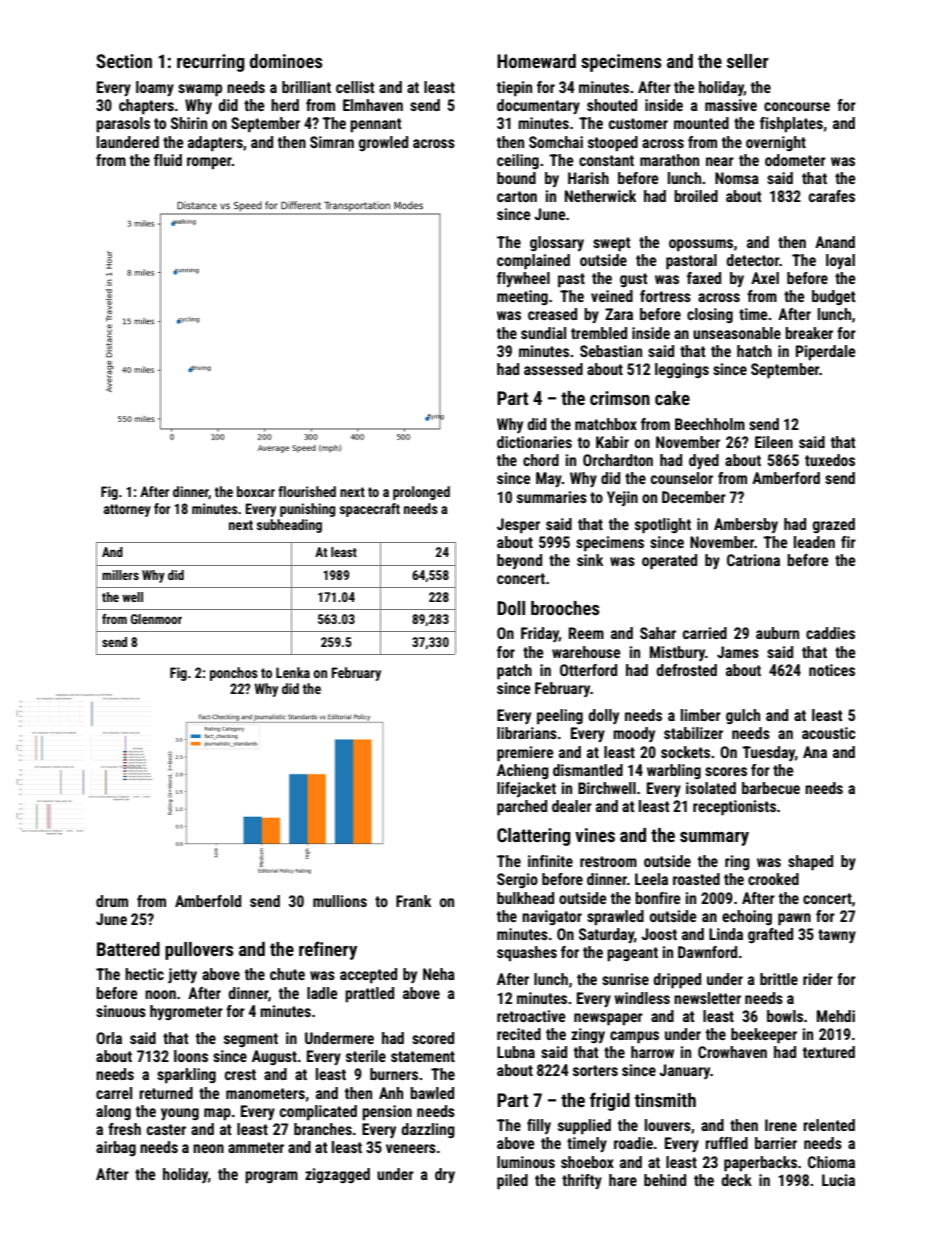 The image size is (952, 1233). Describe the element at coordinates (156, 619) in the screenshot. I see `Glenmoor` at that location.
